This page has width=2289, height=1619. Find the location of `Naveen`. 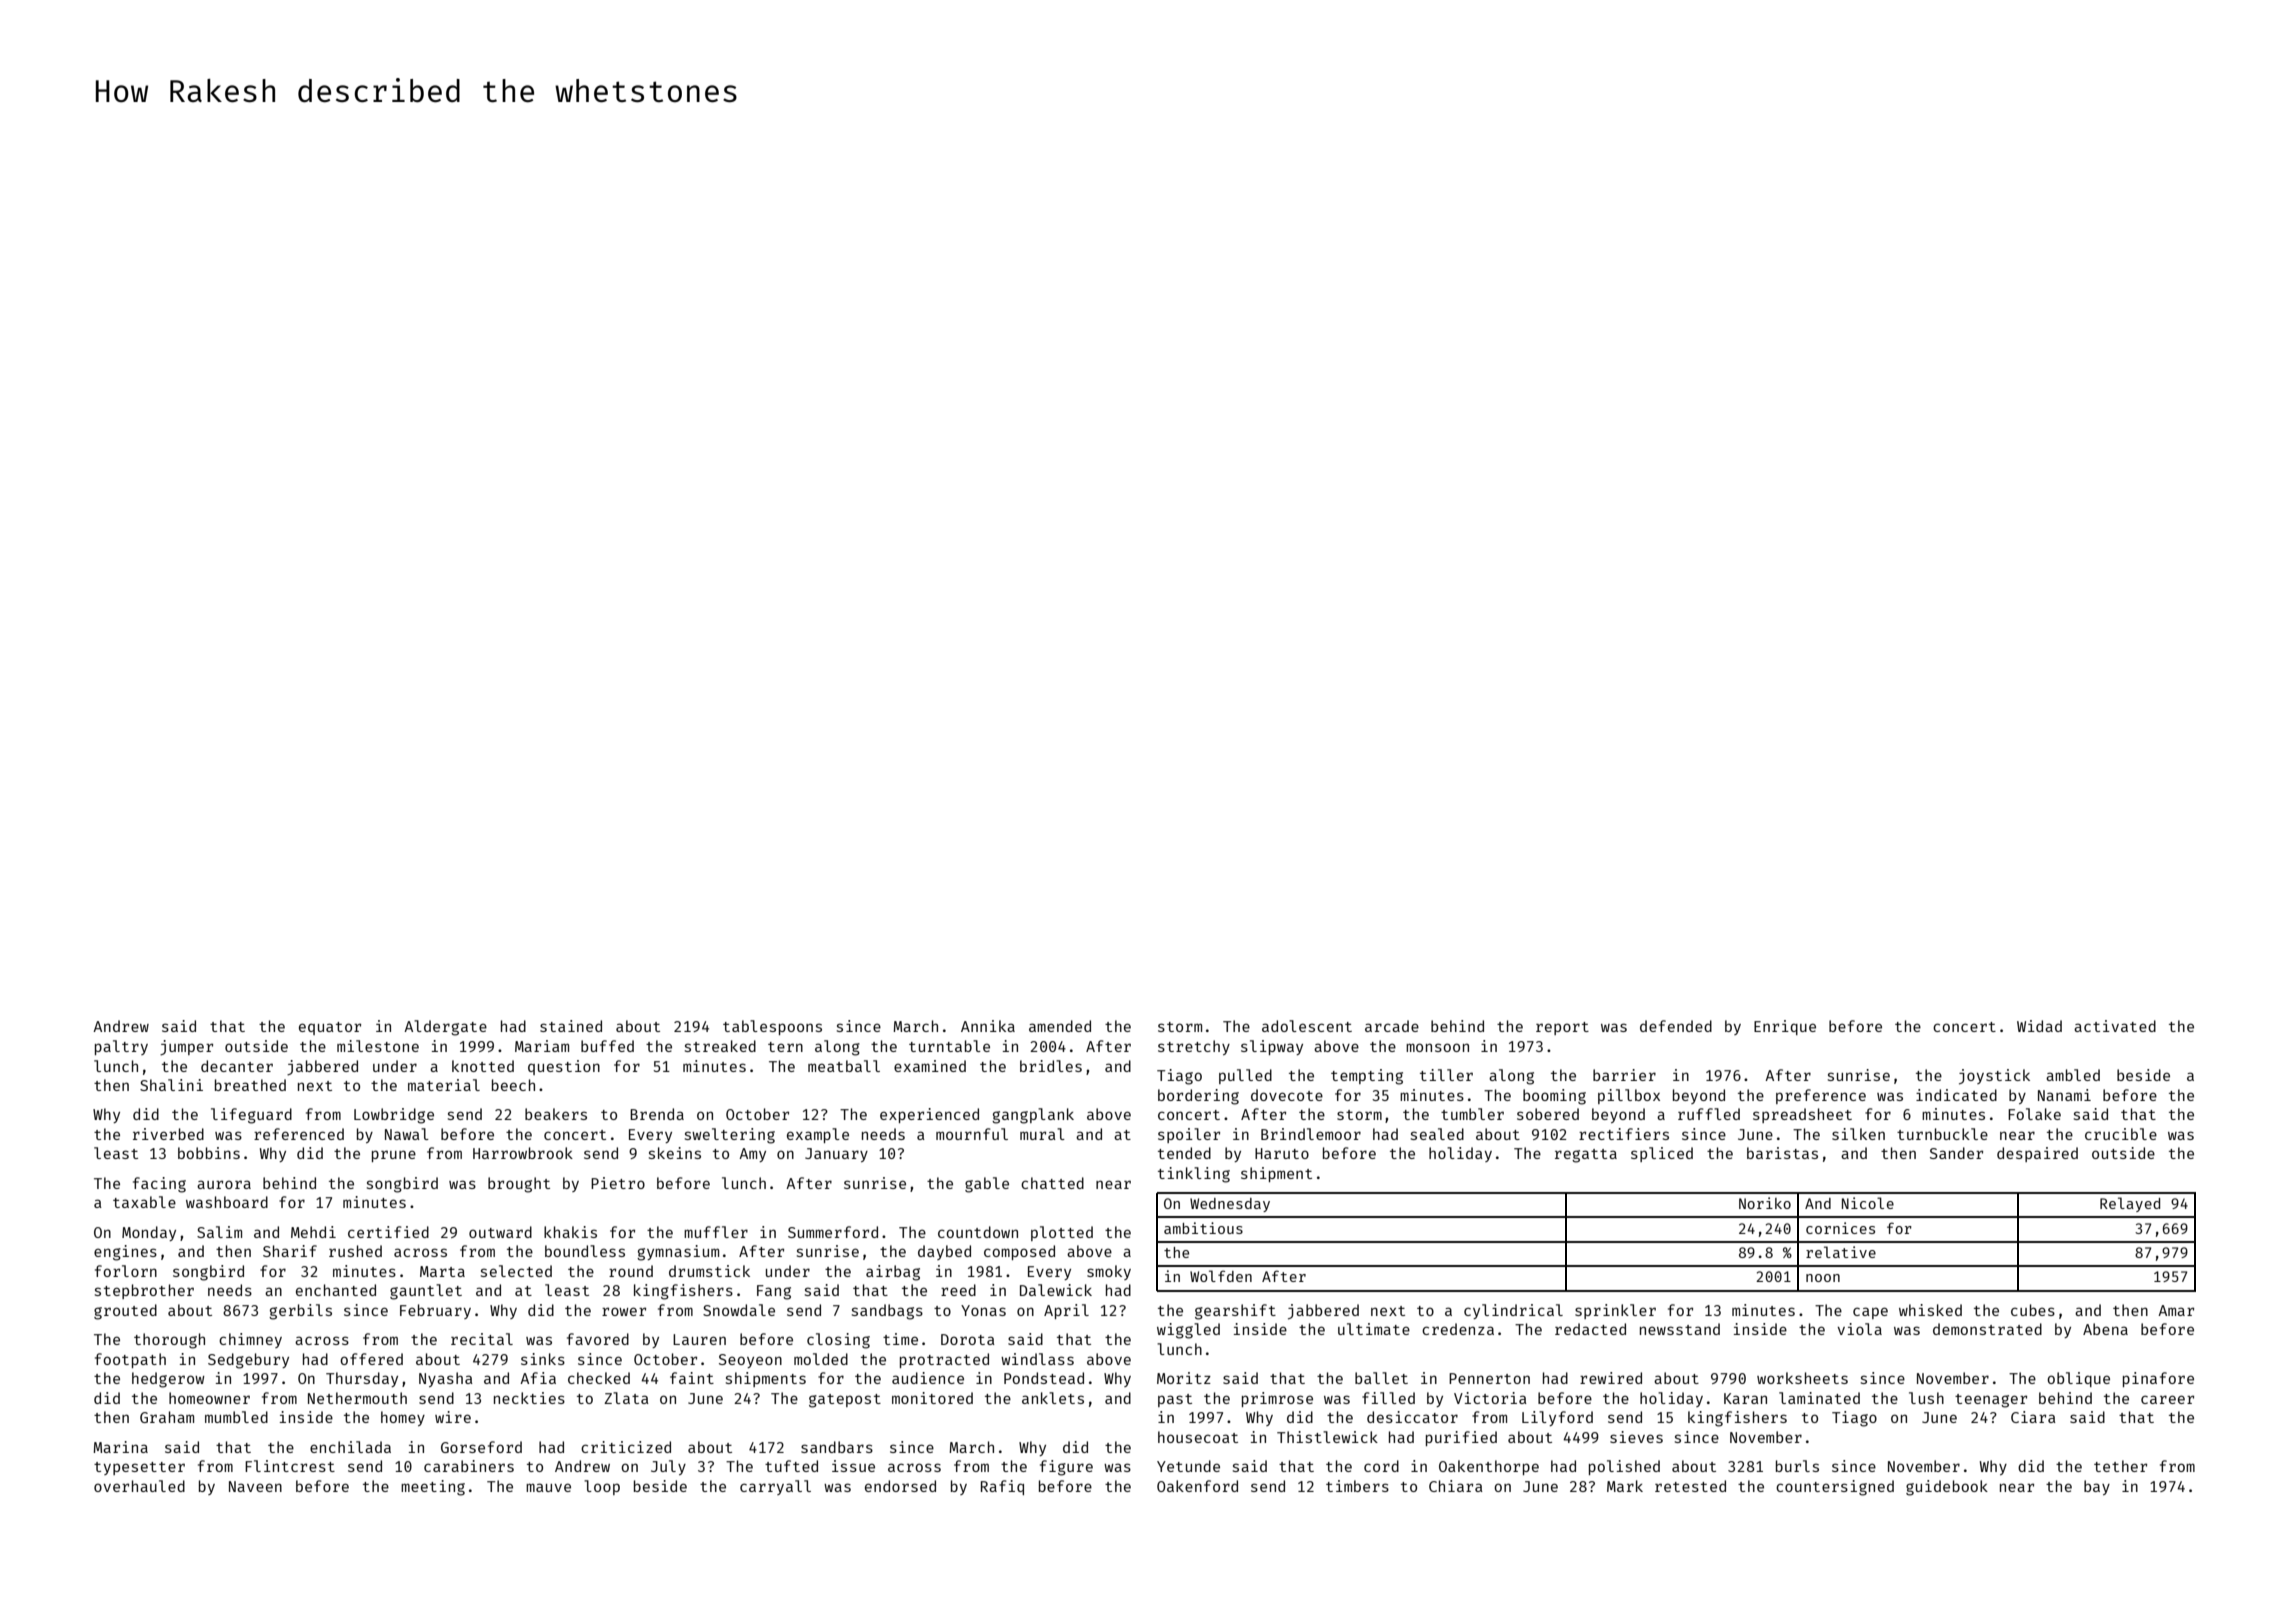

Naveen is located at coordinates (255, 1486).
